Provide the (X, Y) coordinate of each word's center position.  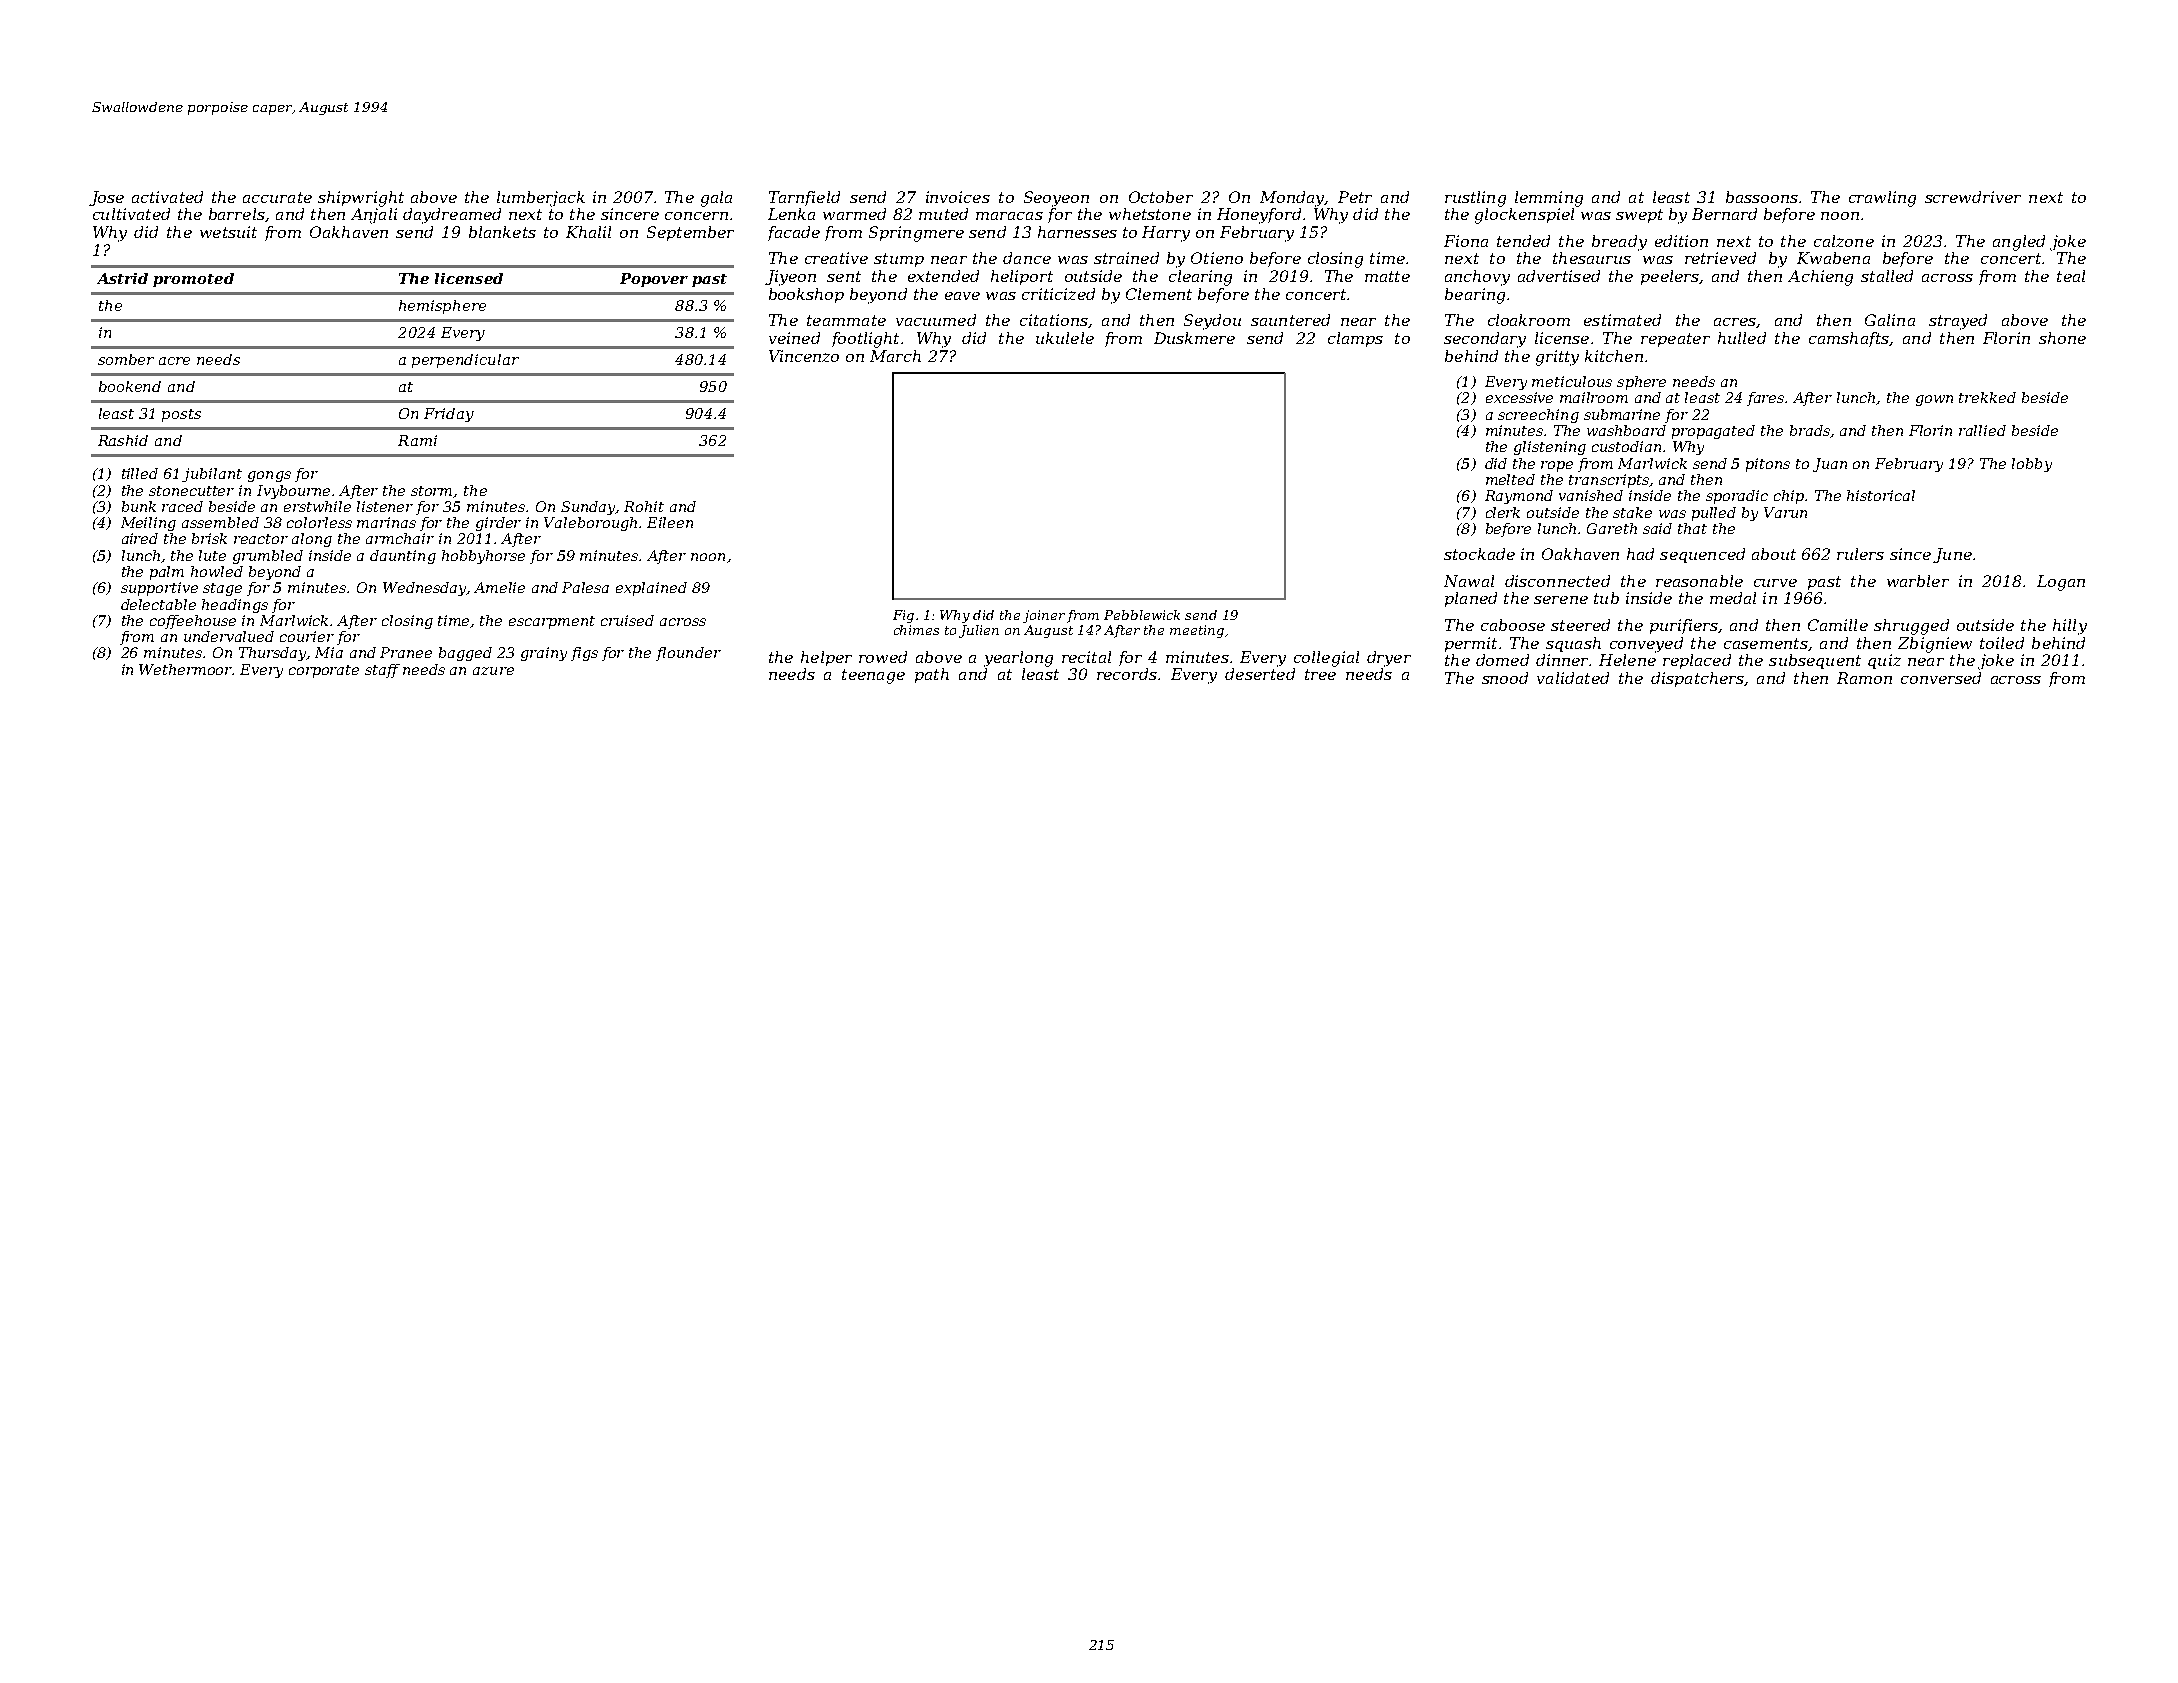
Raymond (1519, 497)
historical (1881, 495)
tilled (140, 473)
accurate (277, 197)
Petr (1355, 197)
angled (2019, 243)
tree (1320, 674)
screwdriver (1973, 197)
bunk (139, 506)
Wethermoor (186, 669)
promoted (193, 280)
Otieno (1217, 258)
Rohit (644, 506)
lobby (2032, 465)
